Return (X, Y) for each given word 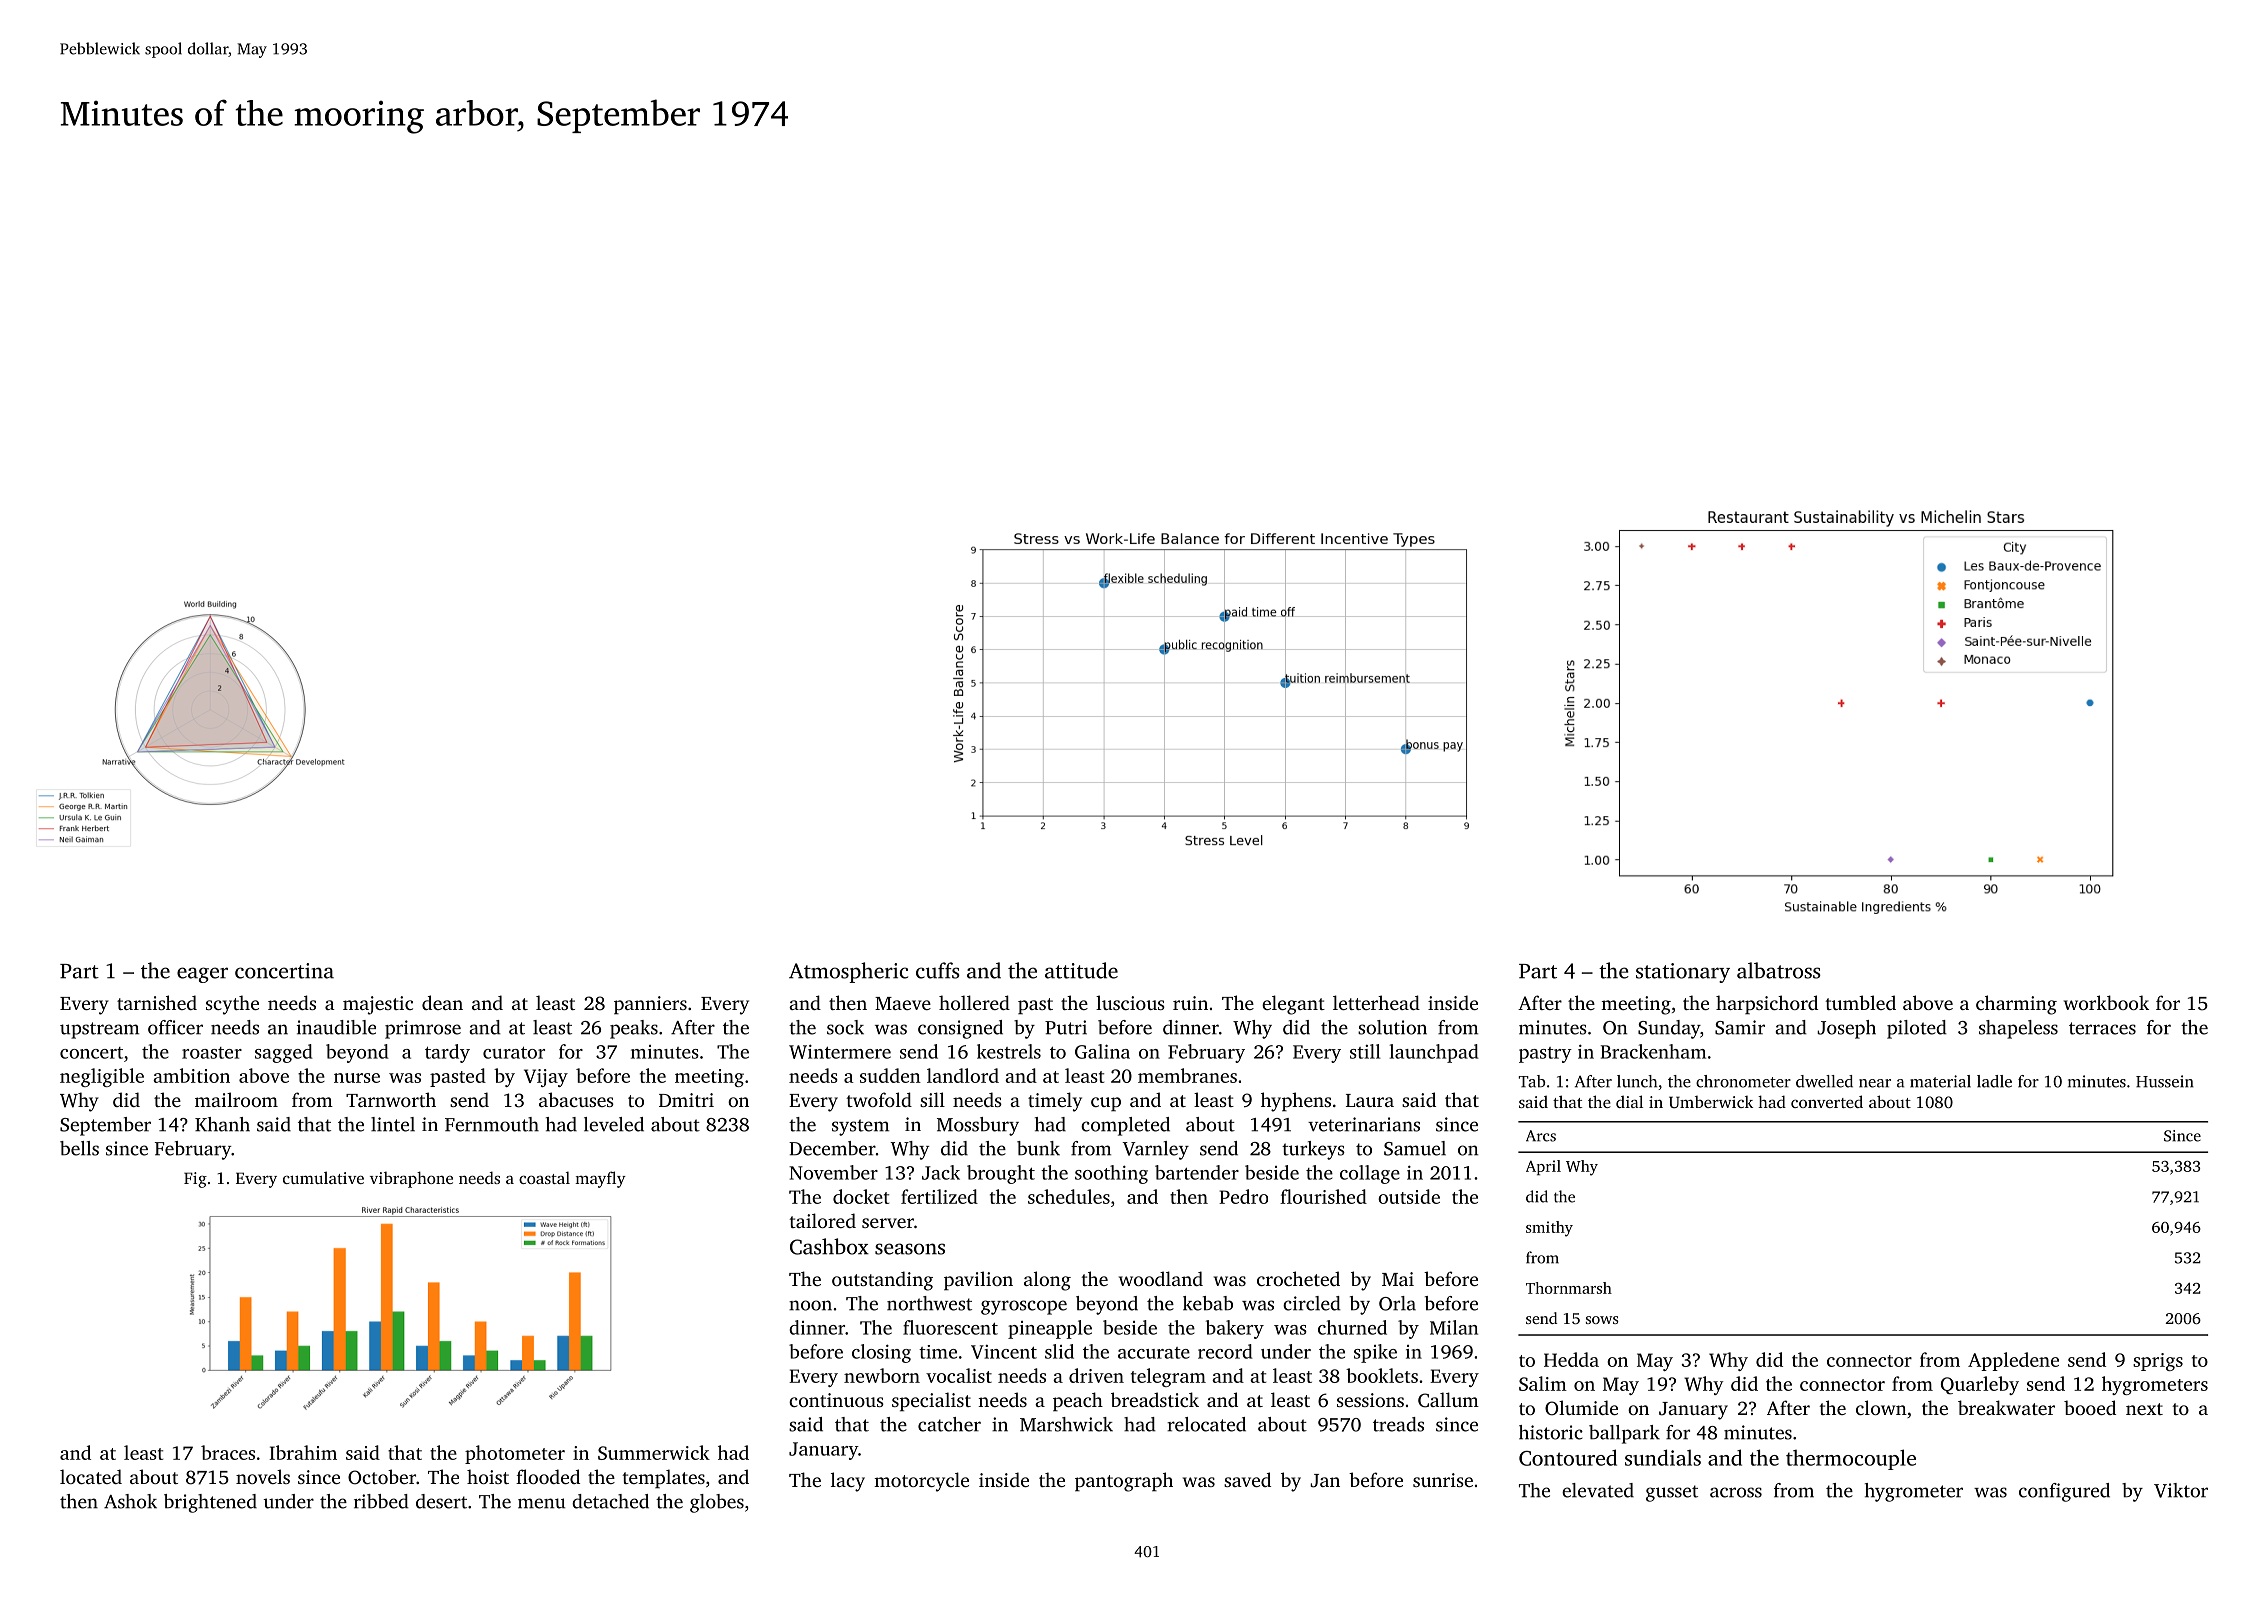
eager (202, 975)
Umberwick (1711, 1102)
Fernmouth (492, 1124)
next (2144, 1409)
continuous (836, 1400)
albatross (1779, 970)
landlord (963, 1075)
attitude (1081, 970)
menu (541, 1503)
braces (228, 1452)
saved (1247, 1479)
